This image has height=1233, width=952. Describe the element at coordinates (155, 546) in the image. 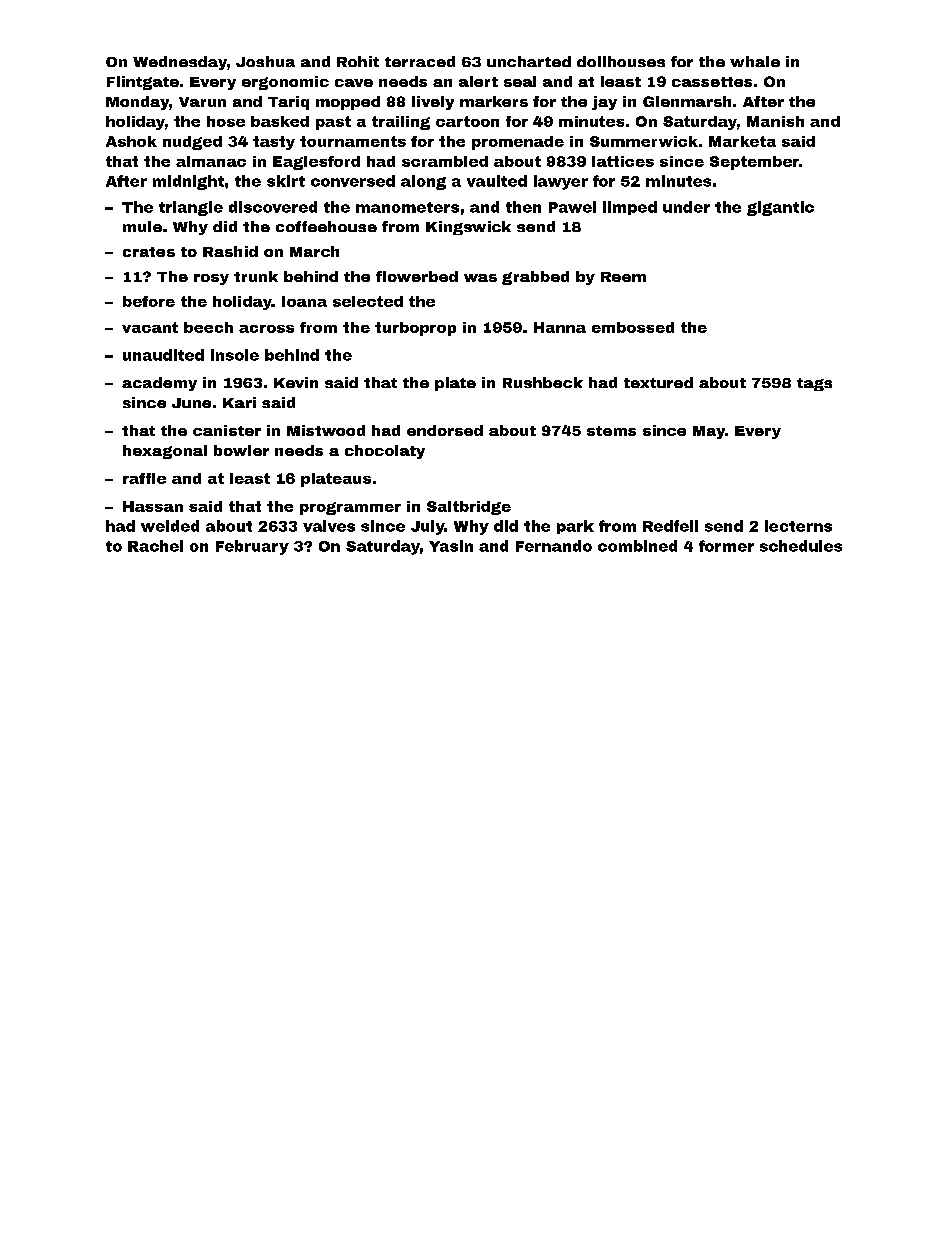

I see `Rachel` at that location.
